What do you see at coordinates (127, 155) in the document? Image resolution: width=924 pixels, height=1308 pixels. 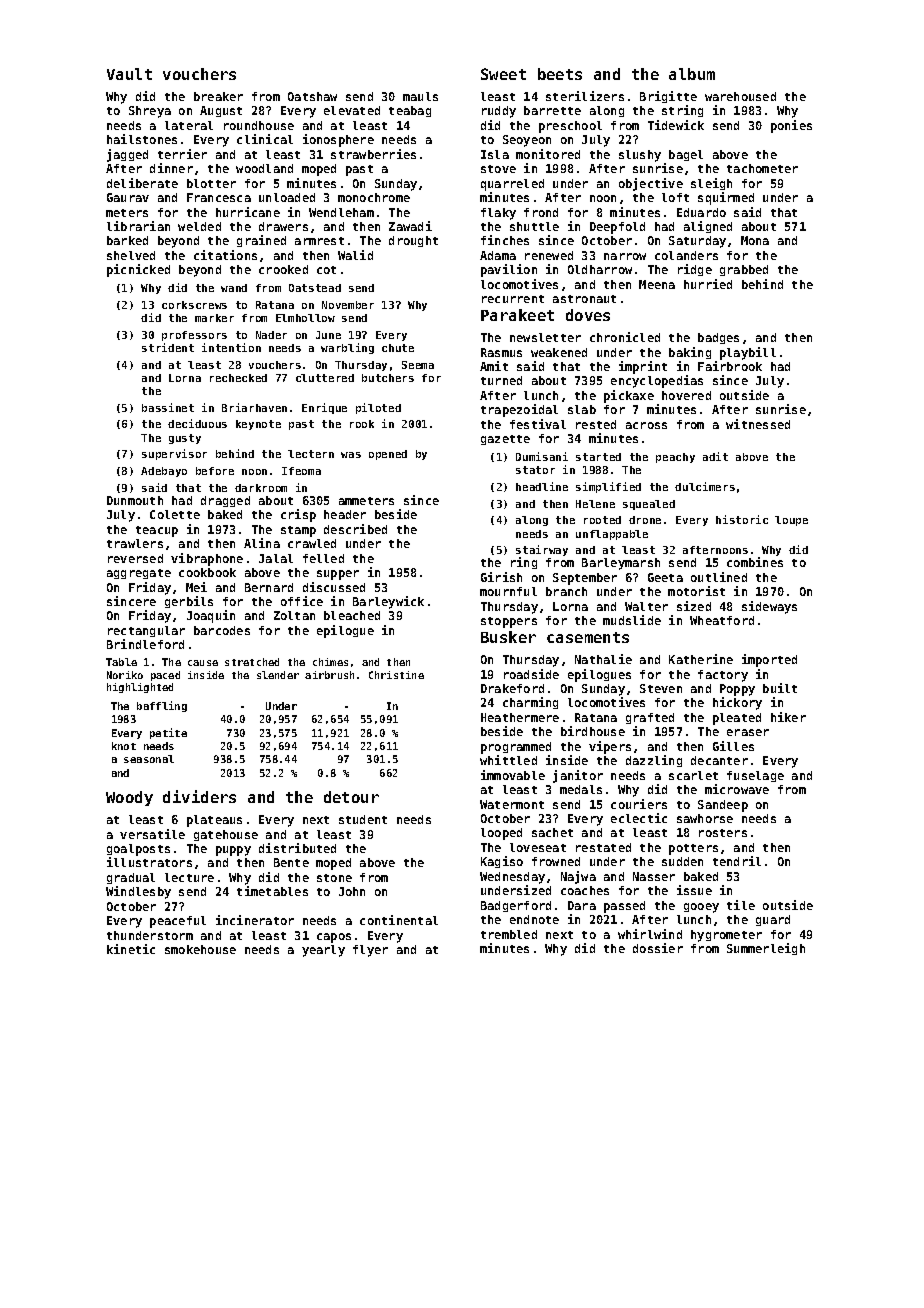 I see `jagged` at bounding box center [127, 155].
